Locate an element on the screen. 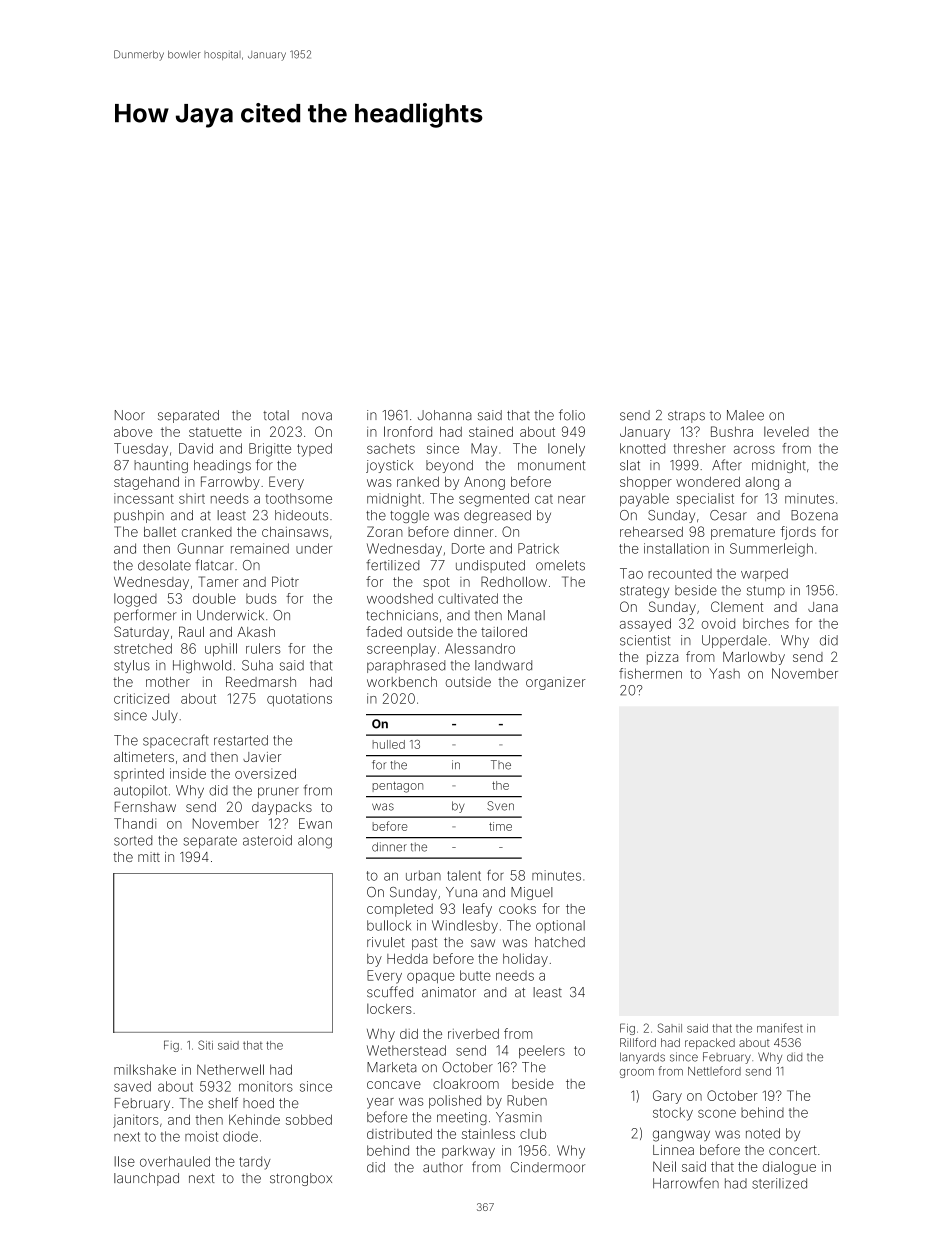  stained is located at coordinates (491, 432).
